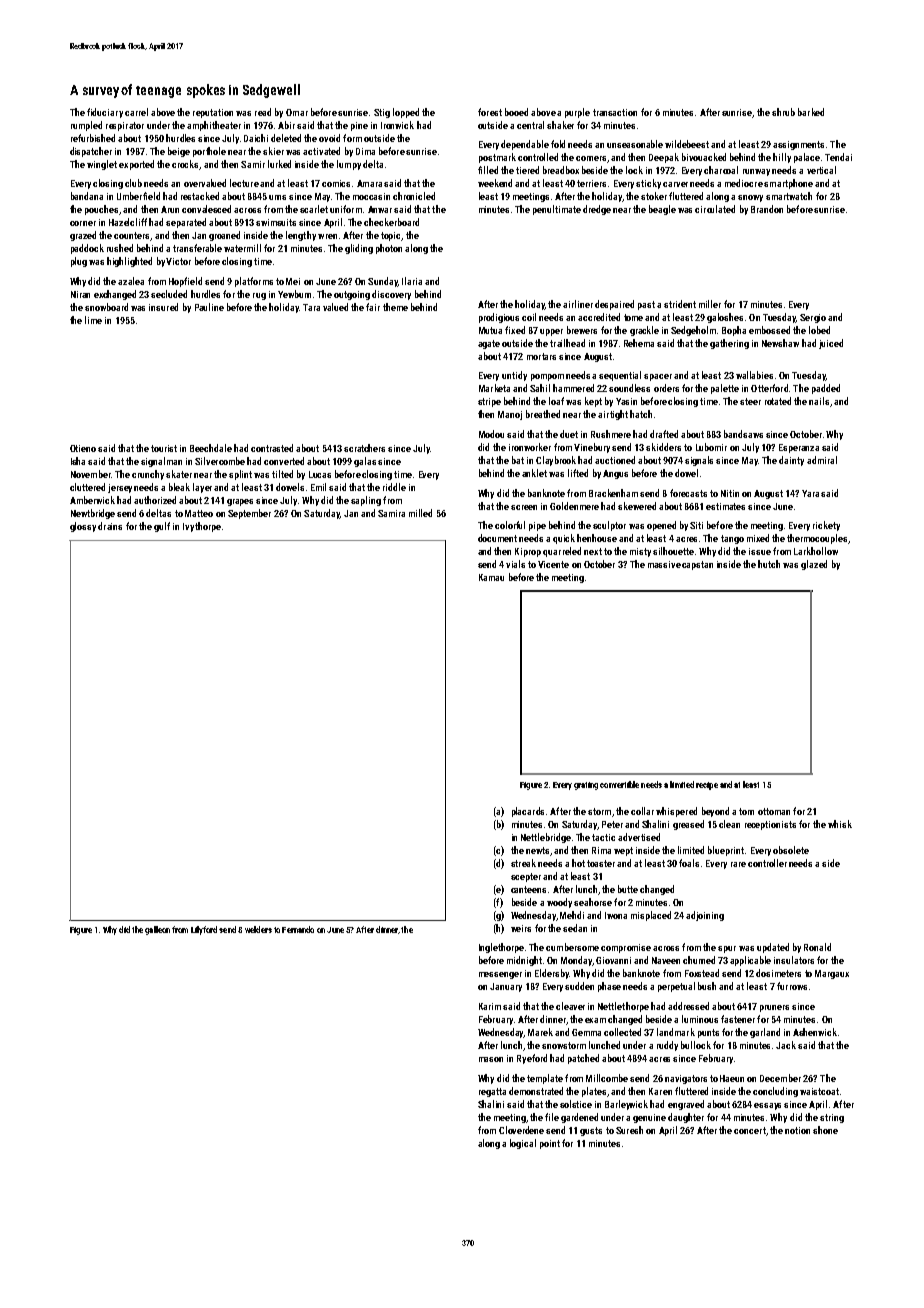 Image resolution: width=924 pixels, height=1308 pixels. I want to click on lime, so click(93, 320).
